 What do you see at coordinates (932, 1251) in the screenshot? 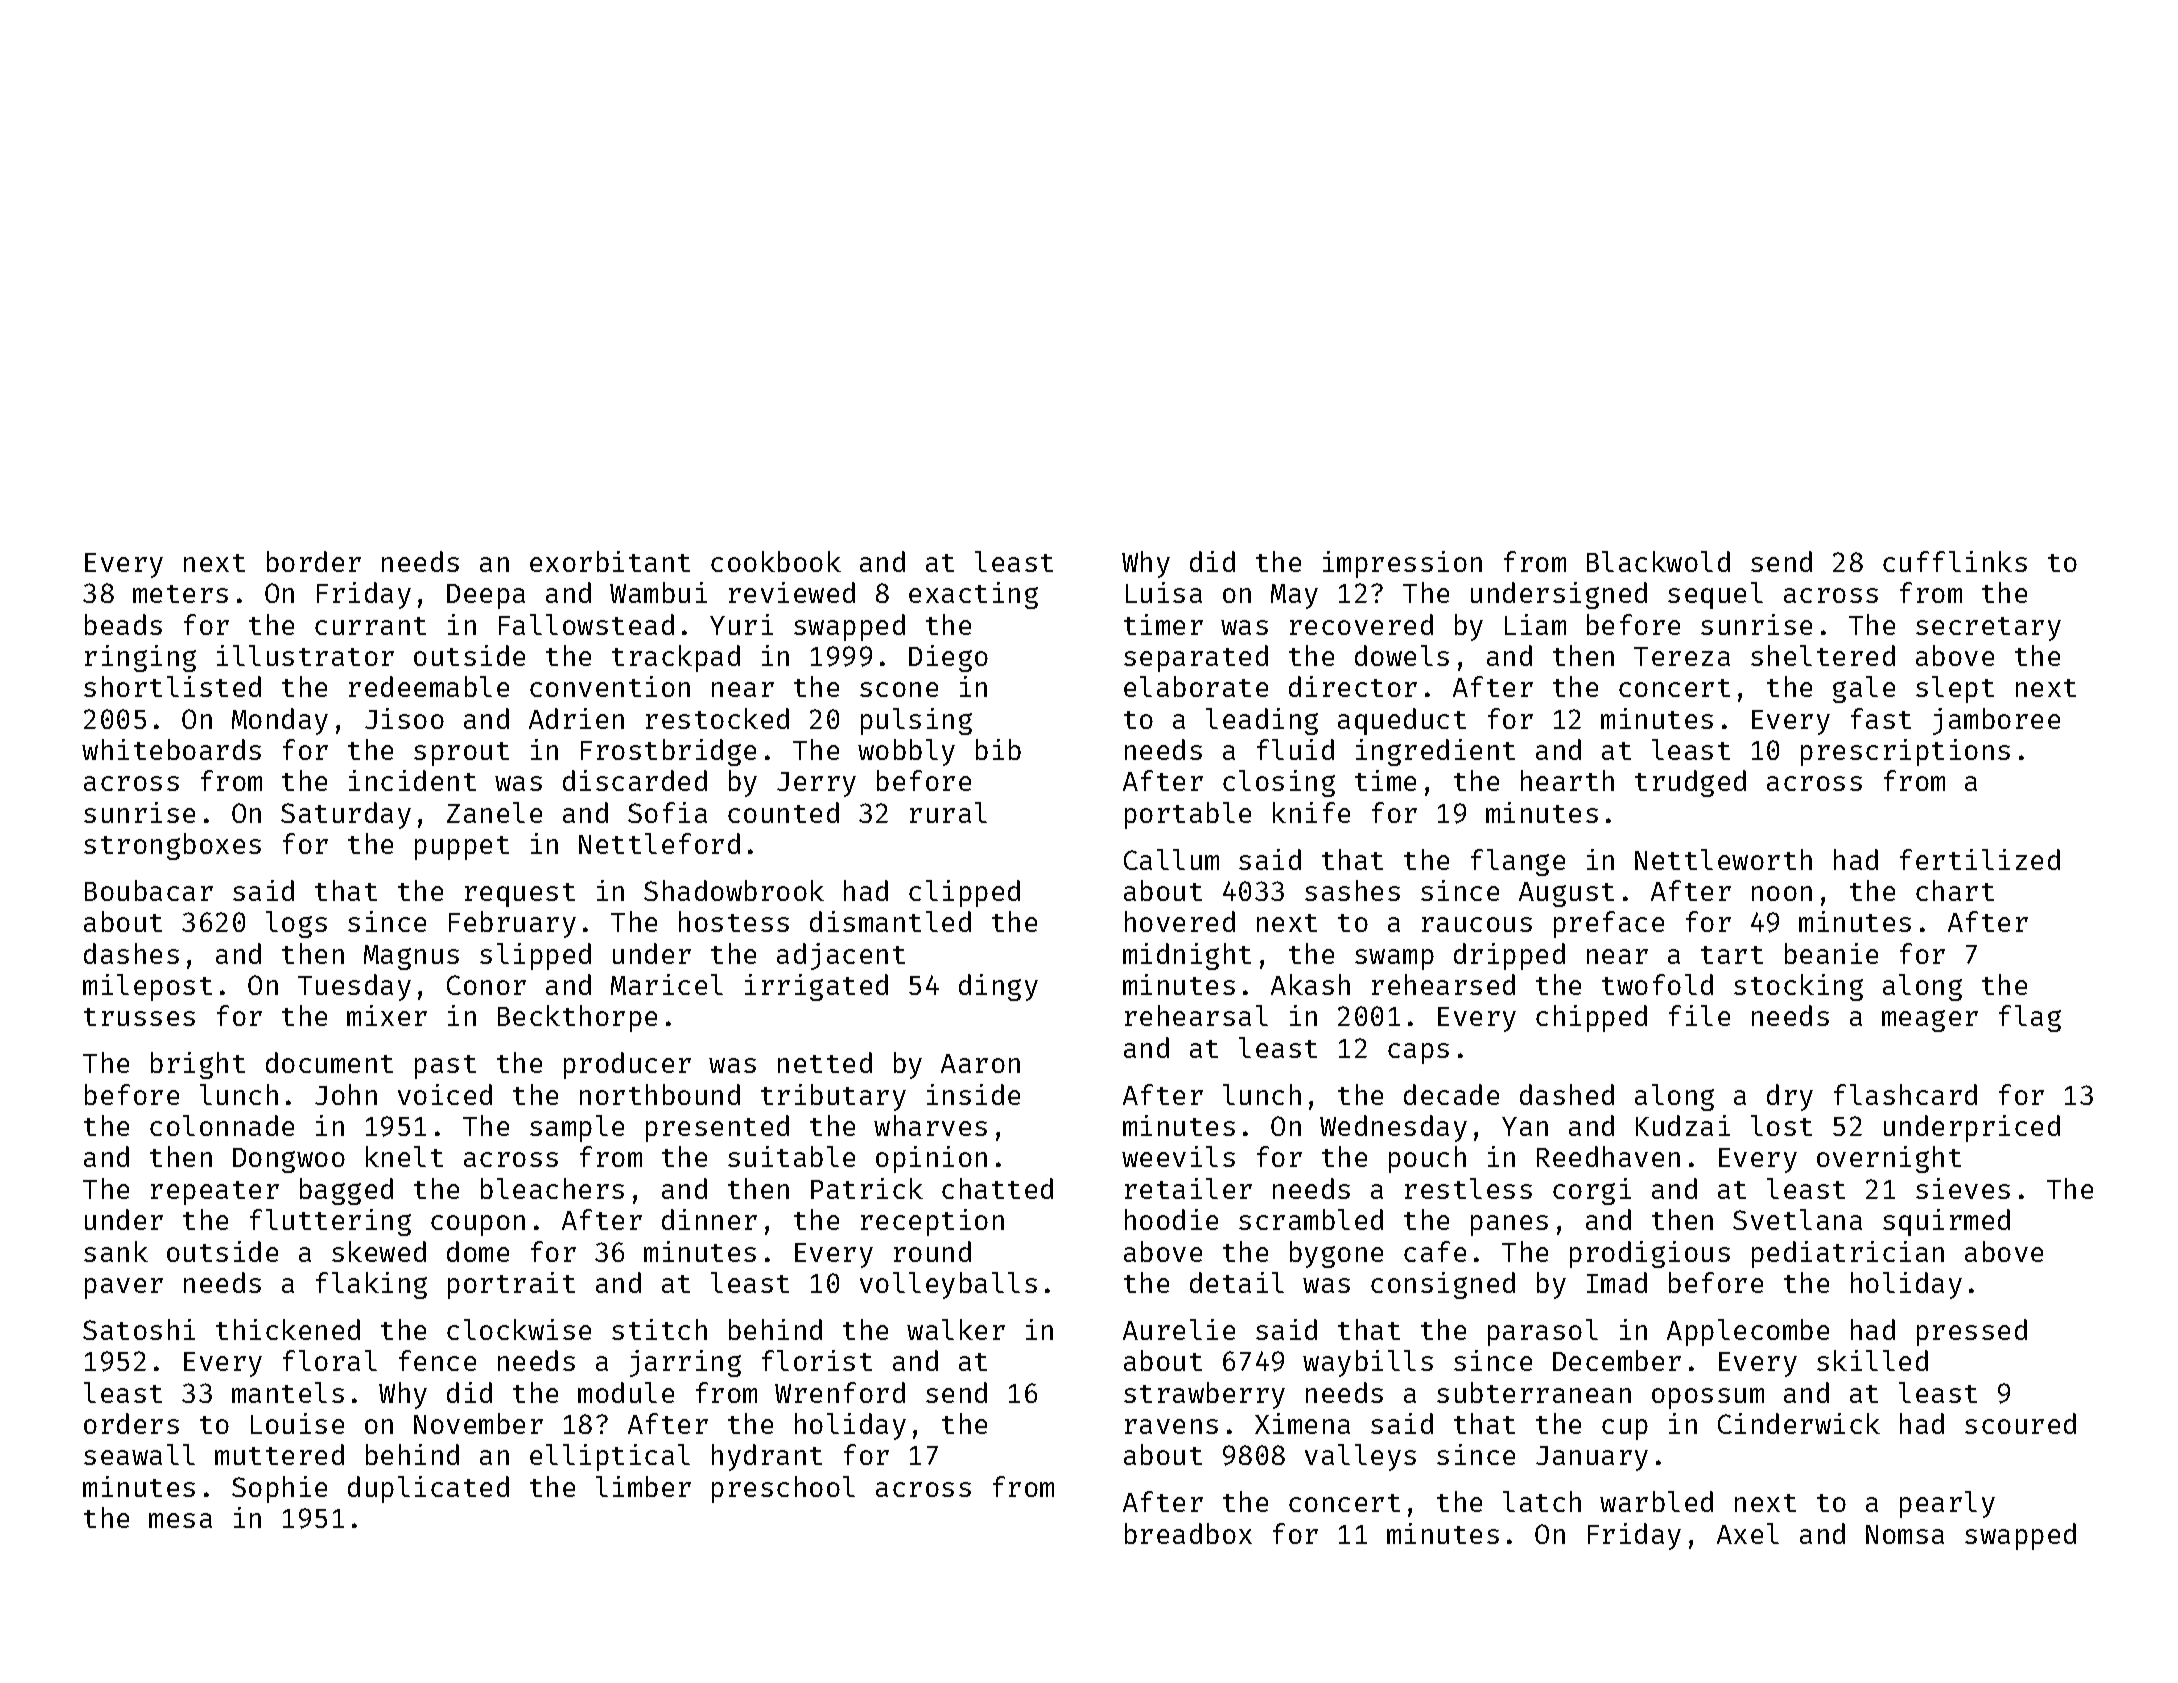
I see `round` at bounding box center [932, 1251].
